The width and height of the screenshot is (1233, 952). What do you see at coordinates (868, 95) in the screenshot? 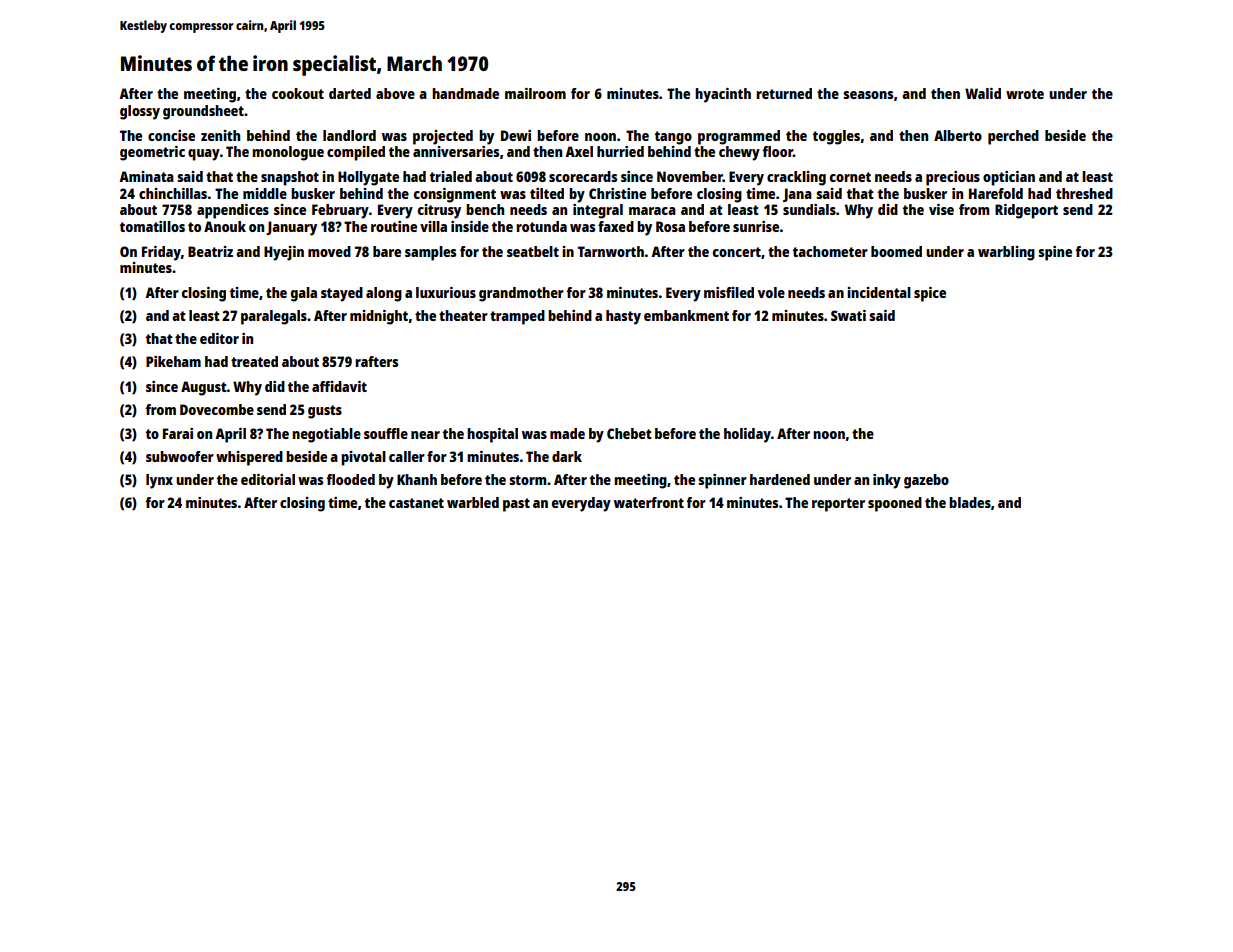
I see `seasons` at bounding box center [868, 95].
